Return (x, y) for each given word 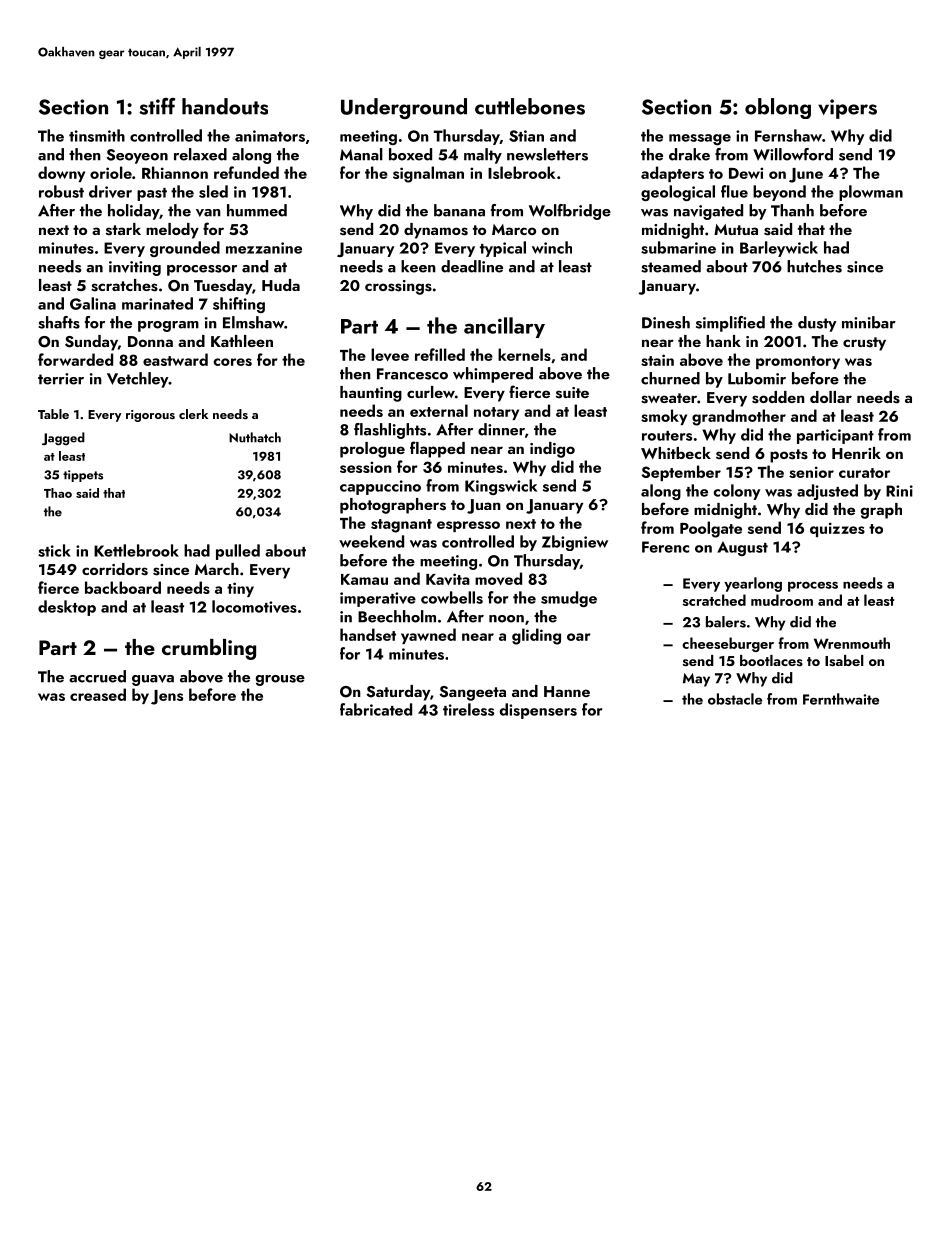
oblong (778, 108)
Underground (404, 108)
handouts (225, 106)
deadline (472, 266)
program (168, 326)
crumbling (209, 649)
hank (723, 341)
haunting (371, 394)
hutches (814, 266)
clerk (193, 414)
